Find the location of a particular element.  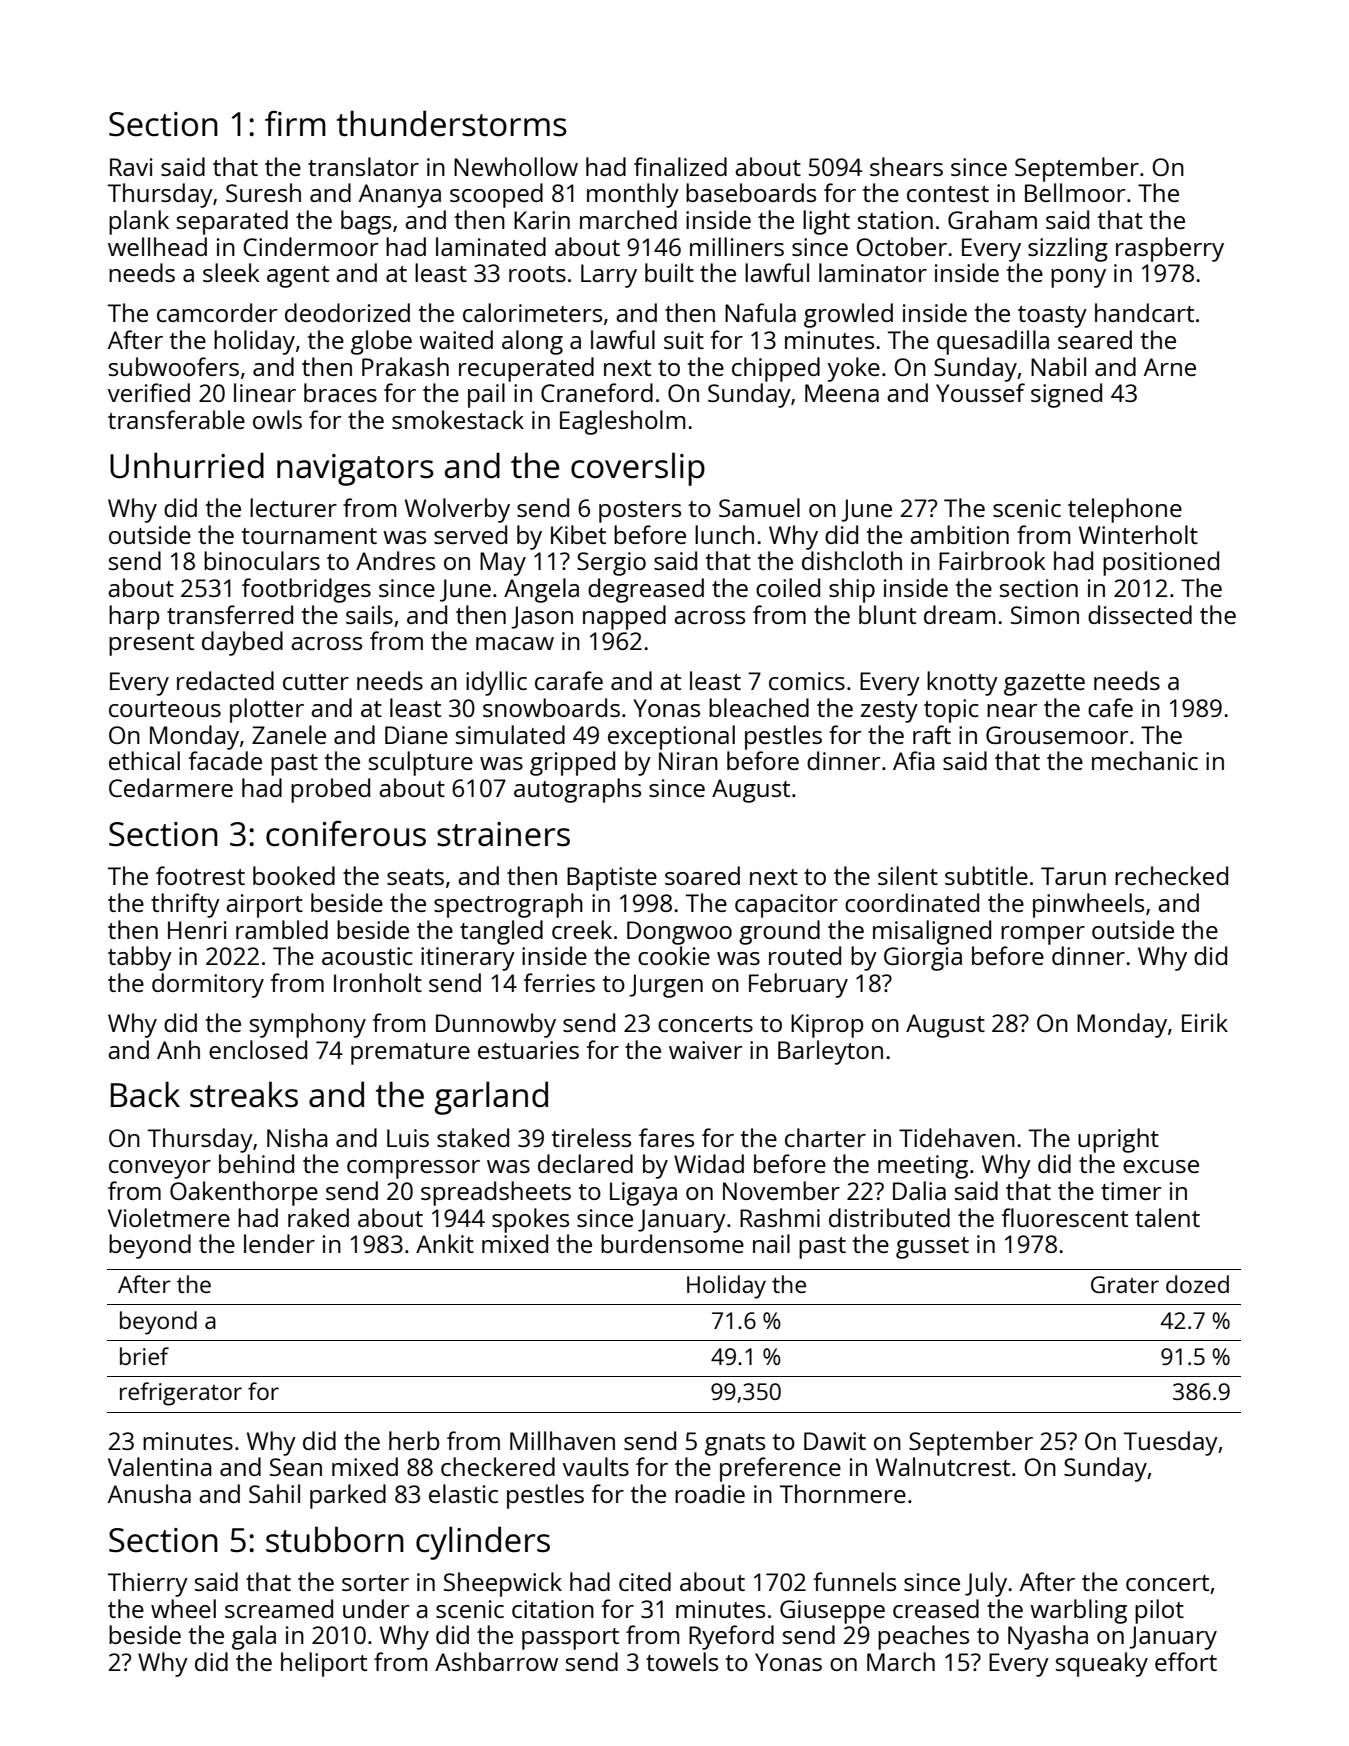

gala is located at coordinates (254, 1637).
